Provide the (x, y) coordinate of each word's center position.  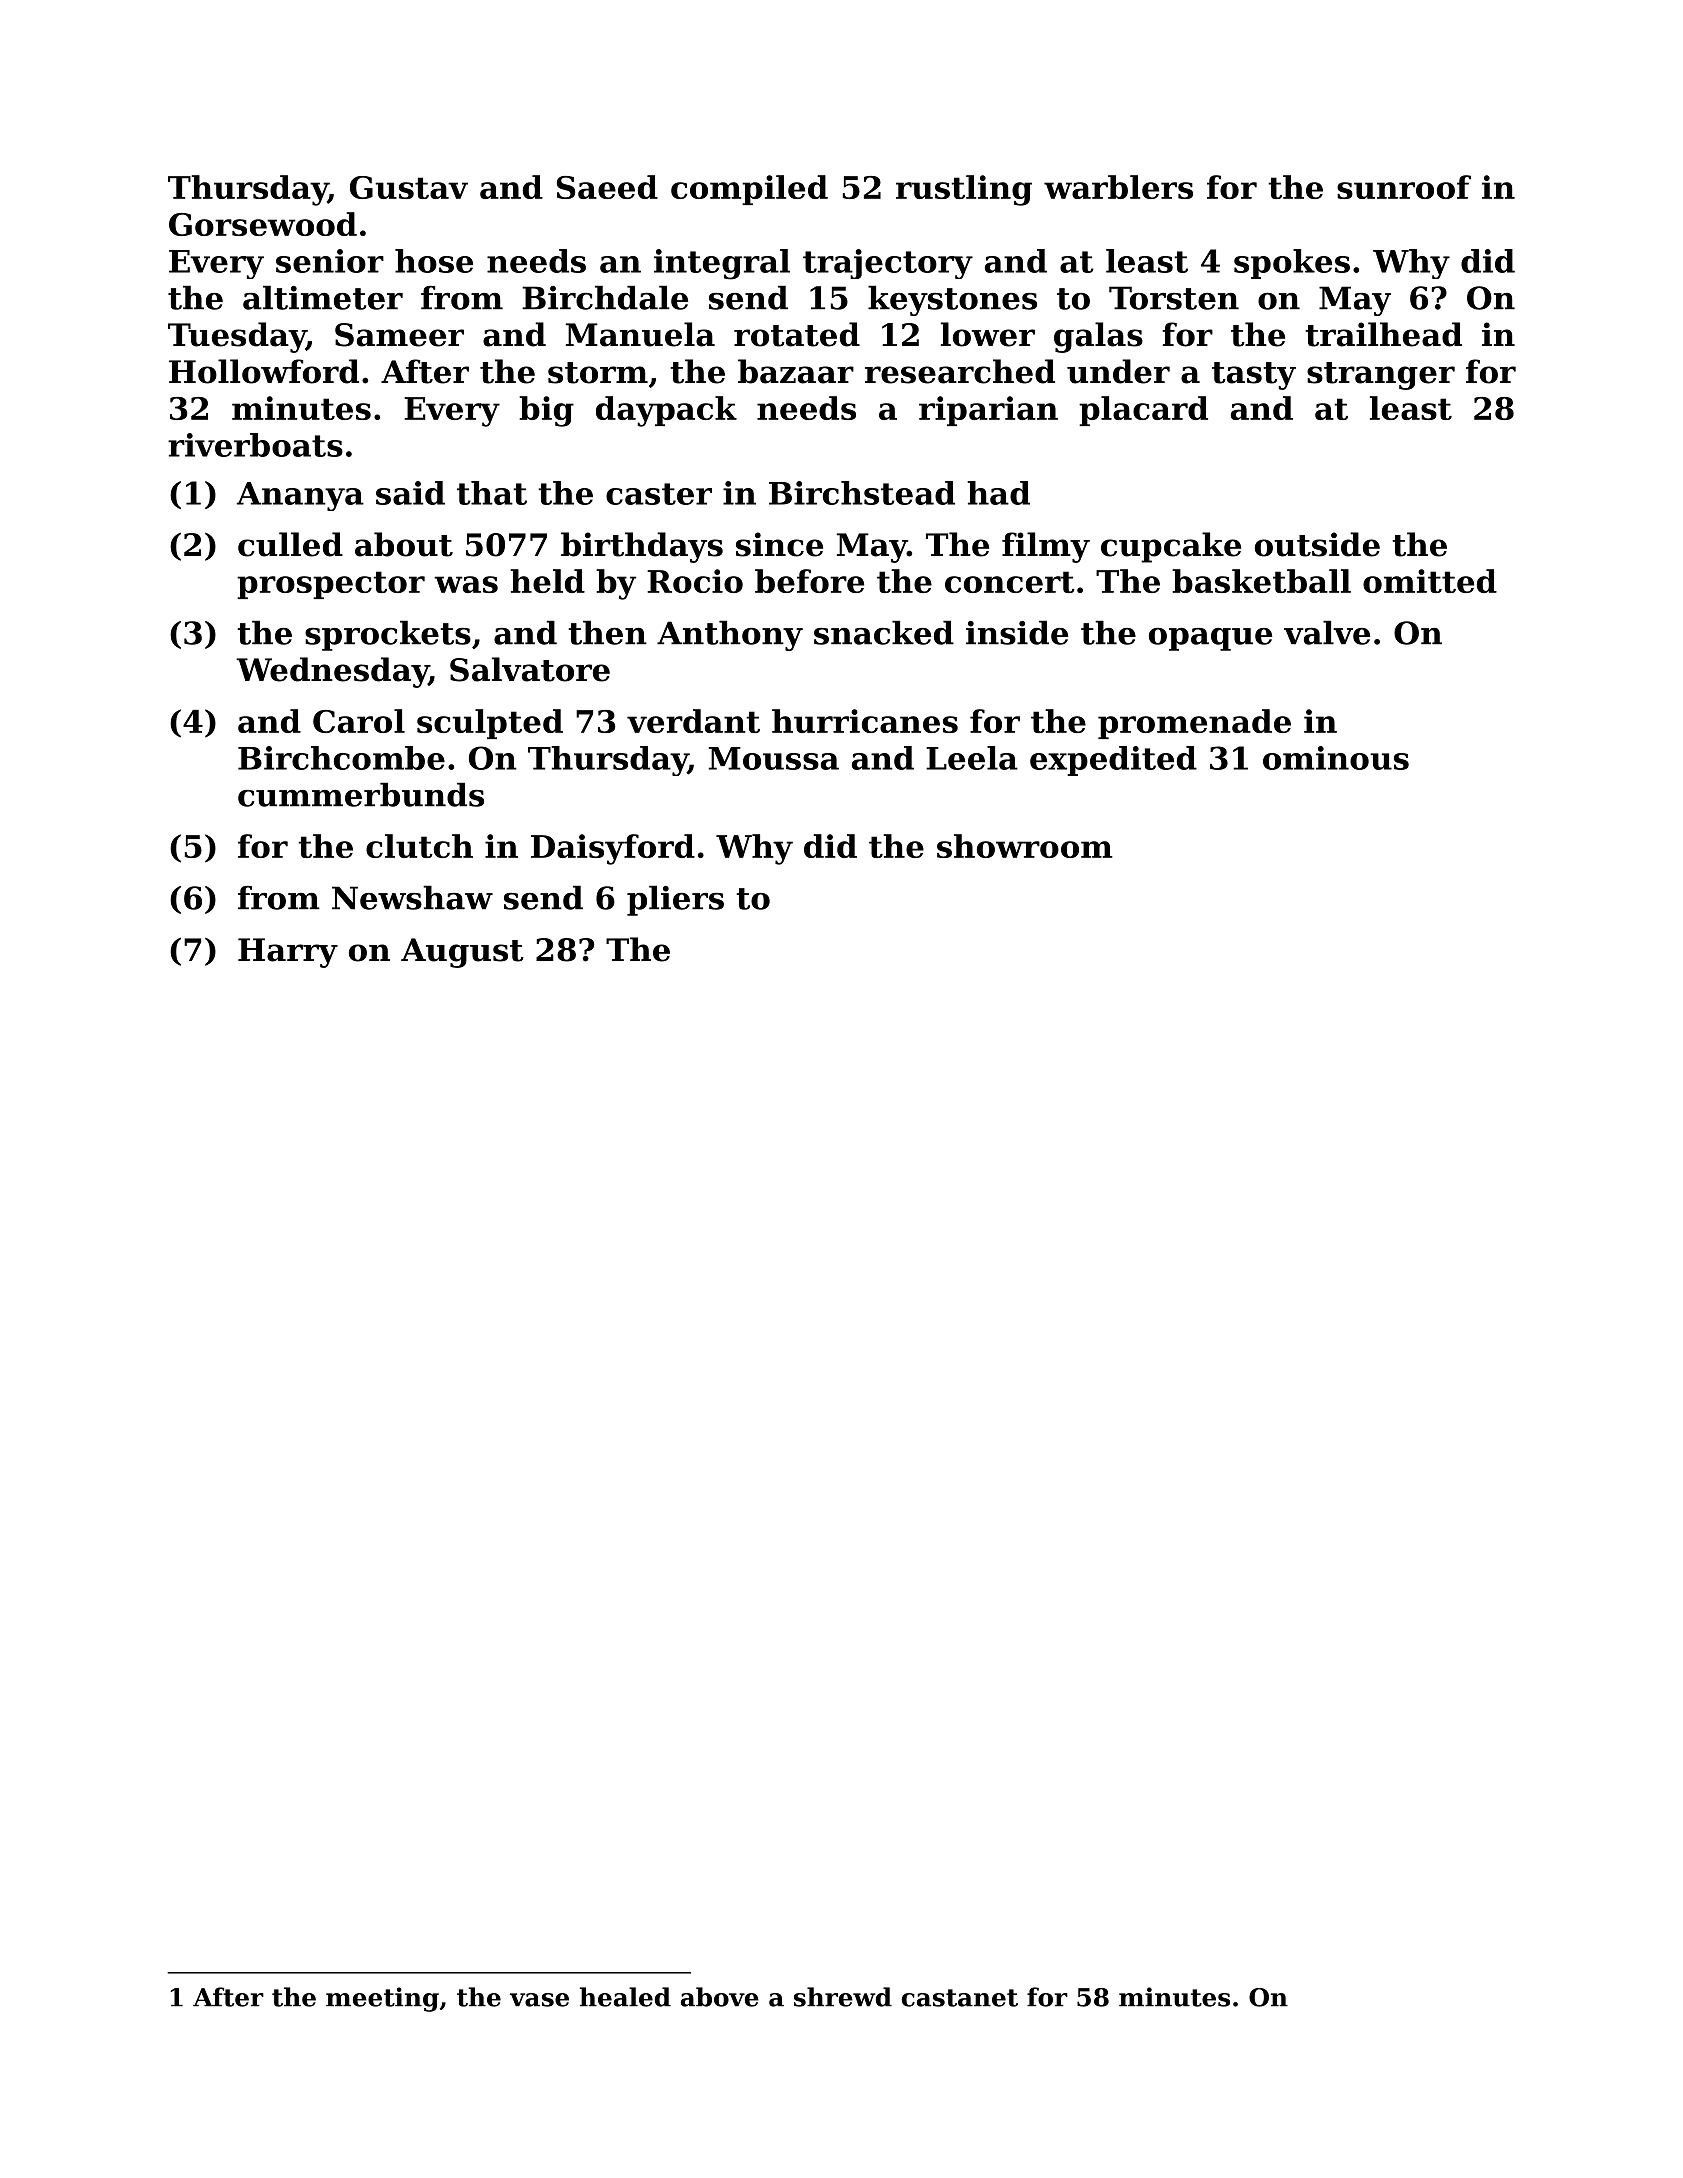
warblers (1118, 187)
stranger (1381, 376)
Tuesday (237, 337)
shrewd (843, 1997)
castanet (960, 1998)
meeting (382, 1999)
